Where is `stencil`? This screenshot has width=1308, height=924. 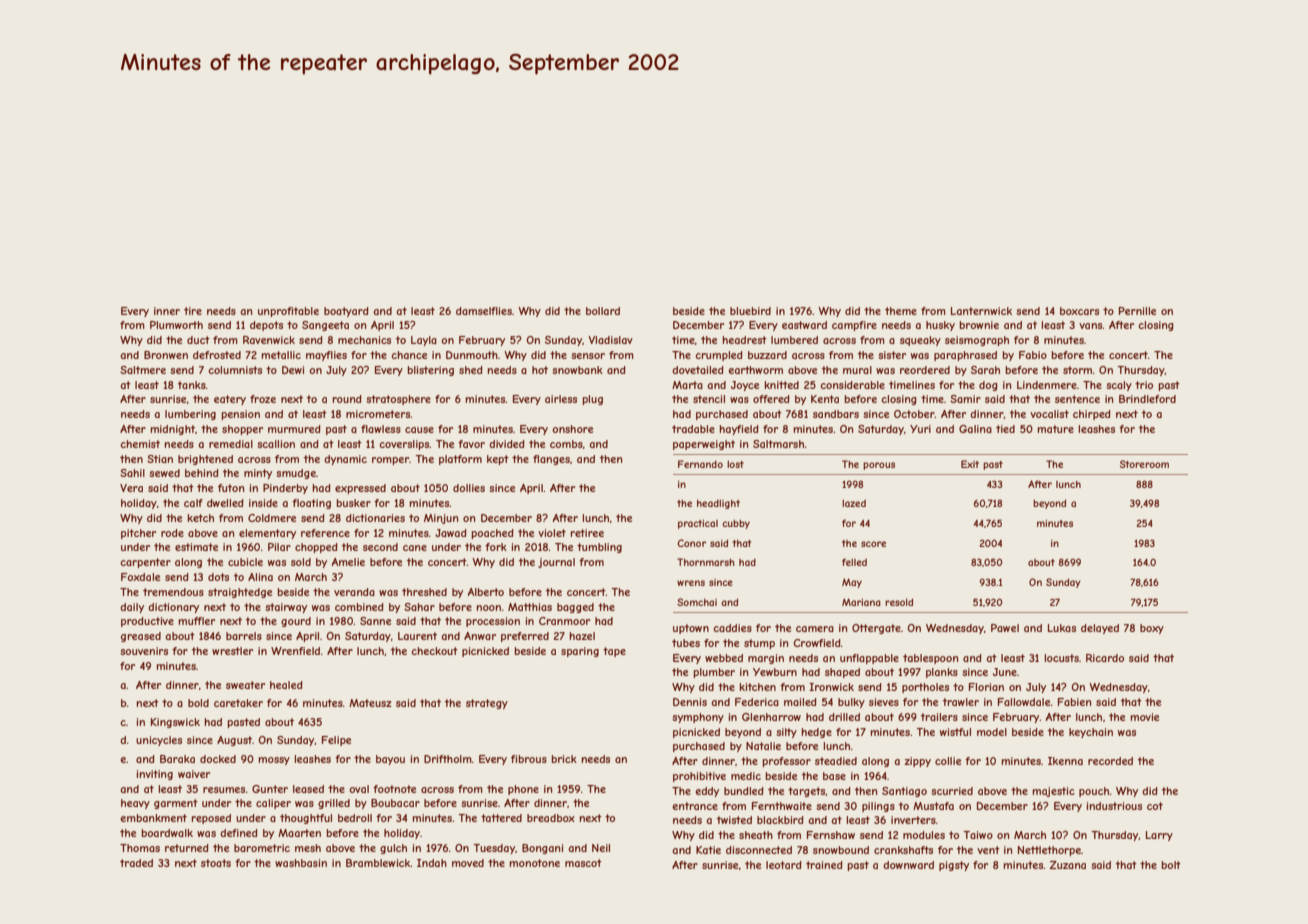
stencil is located at coordinates (709, 399).
